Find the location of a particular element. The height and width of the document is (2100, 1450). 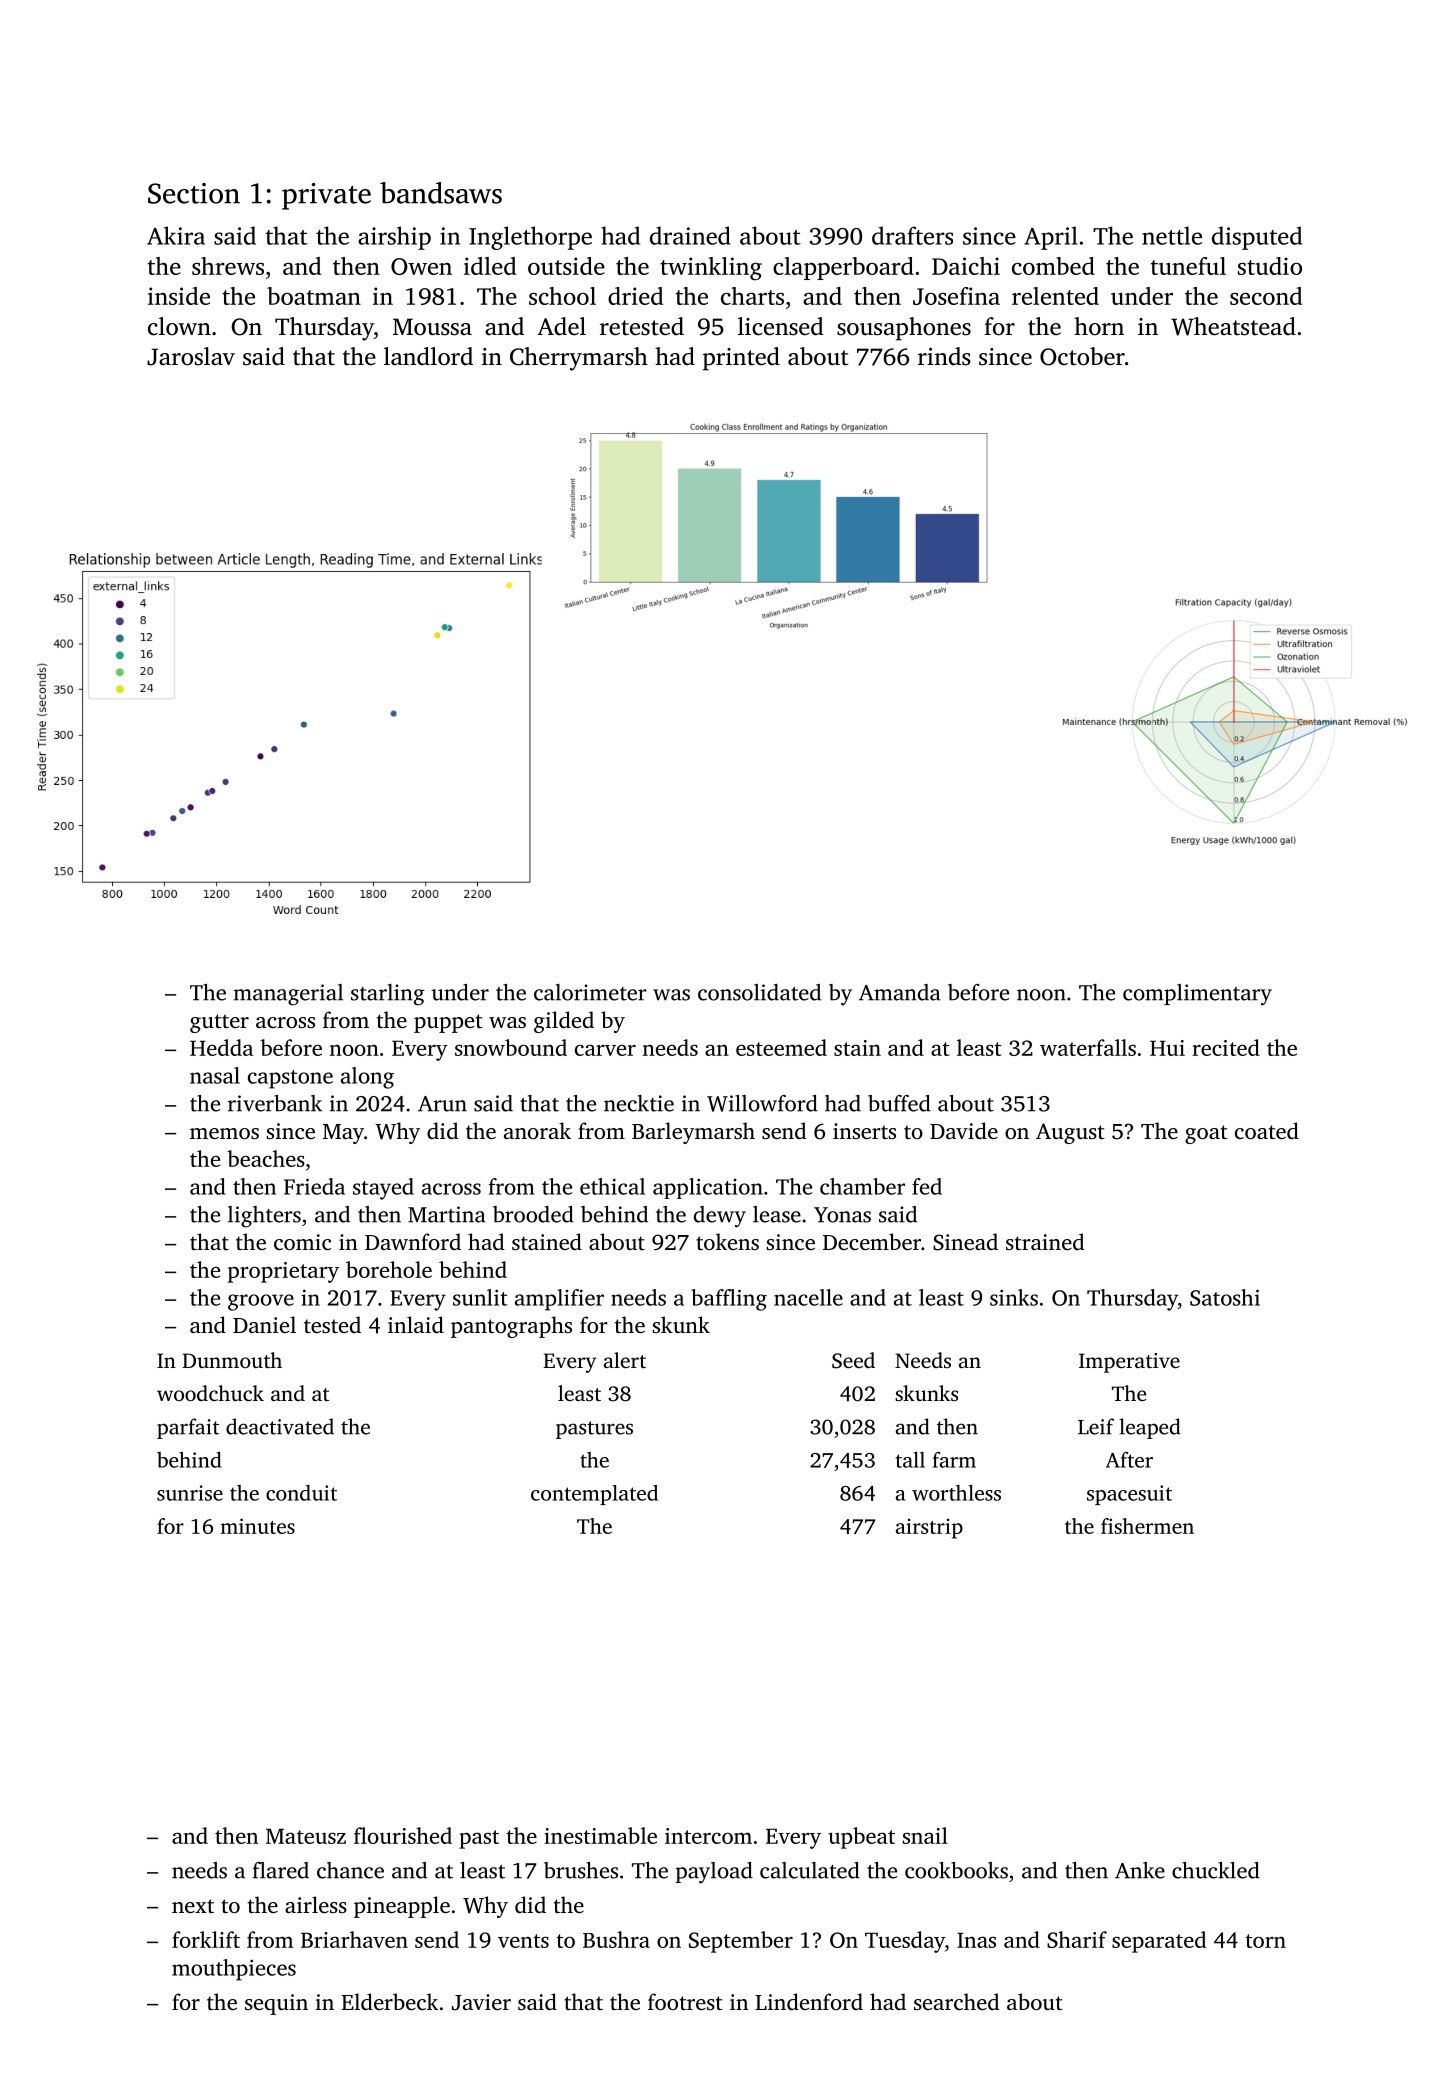

brooded is located at coordinates (533, 1214).
